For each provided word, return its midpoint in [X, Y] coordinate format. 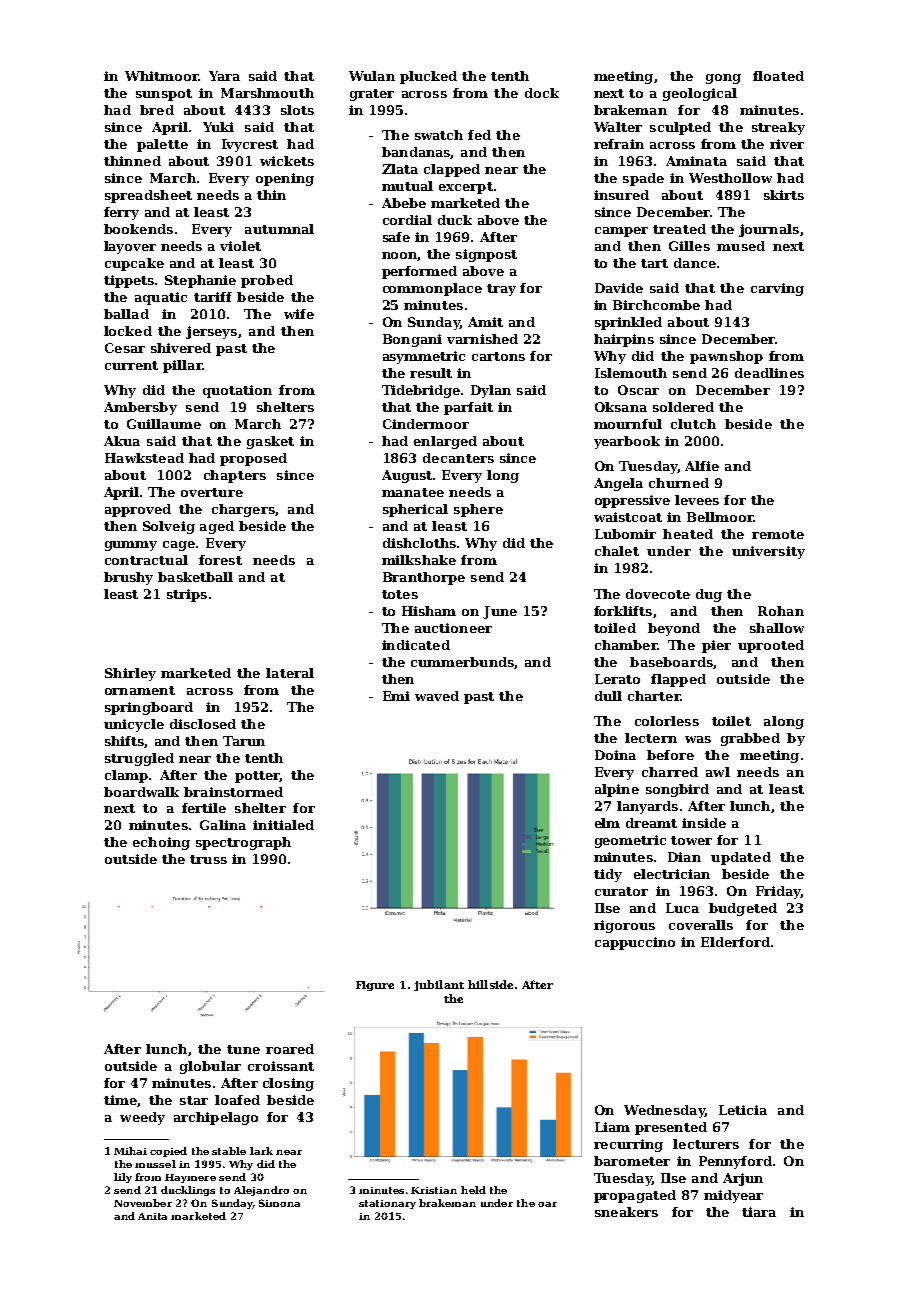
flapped [678, 680]
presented [671, 1128]
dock [542, 93]
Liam [612, 1127]
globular [210, 1067]
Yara [224, 76]
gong [723, 79]
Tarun [244, 741]
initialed [283, 825]
